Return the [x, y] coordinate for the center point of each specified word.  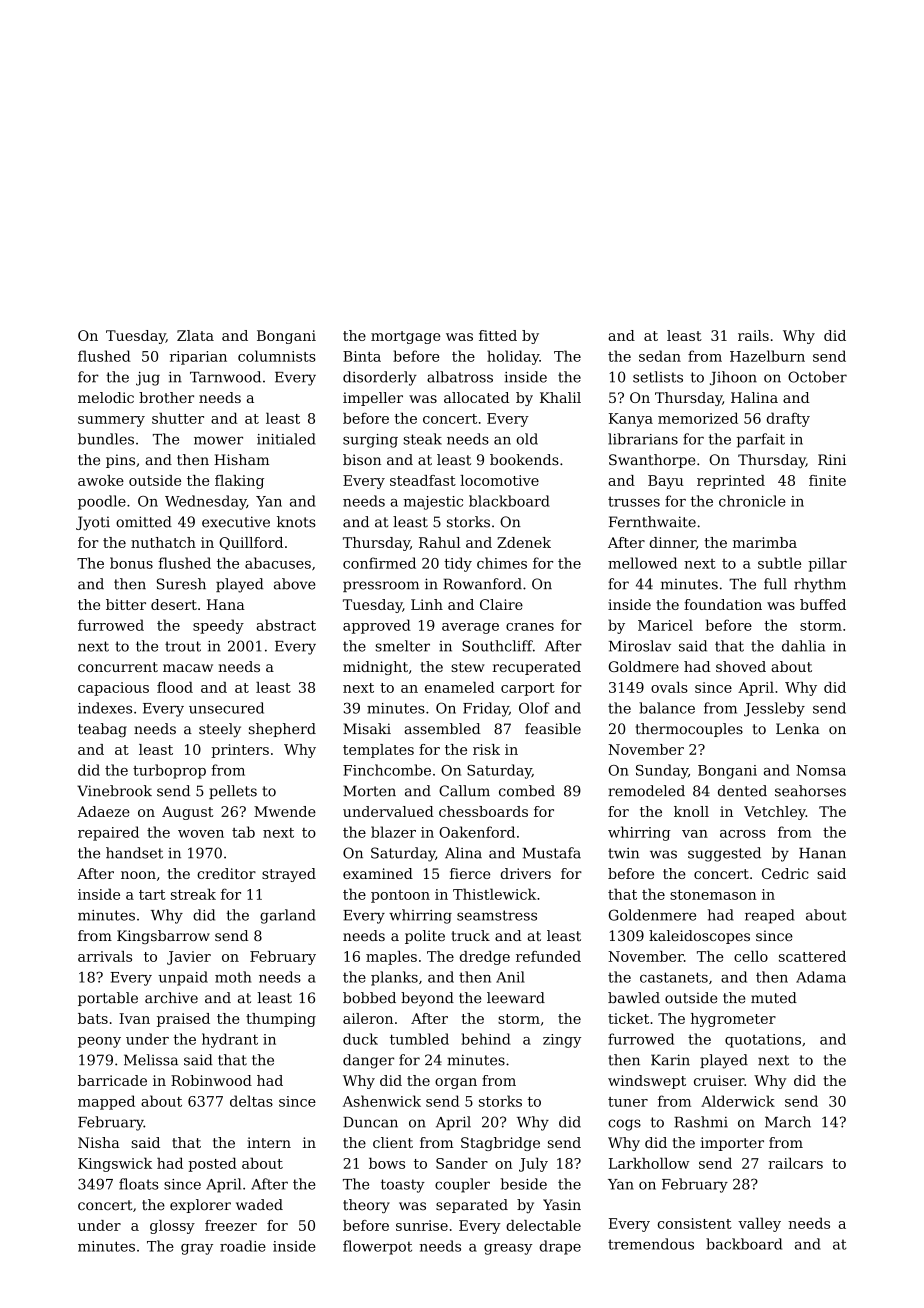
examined [378, 873]
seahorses [810, 791]
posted [212, 1164]
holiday [513, 357]
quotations [763, 1041]
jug [148, 379]
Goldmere [643, 666]
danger [368, 1061]
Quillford [251, 543]
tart [152, 895]
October [817, 377]
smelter [403, 646]
